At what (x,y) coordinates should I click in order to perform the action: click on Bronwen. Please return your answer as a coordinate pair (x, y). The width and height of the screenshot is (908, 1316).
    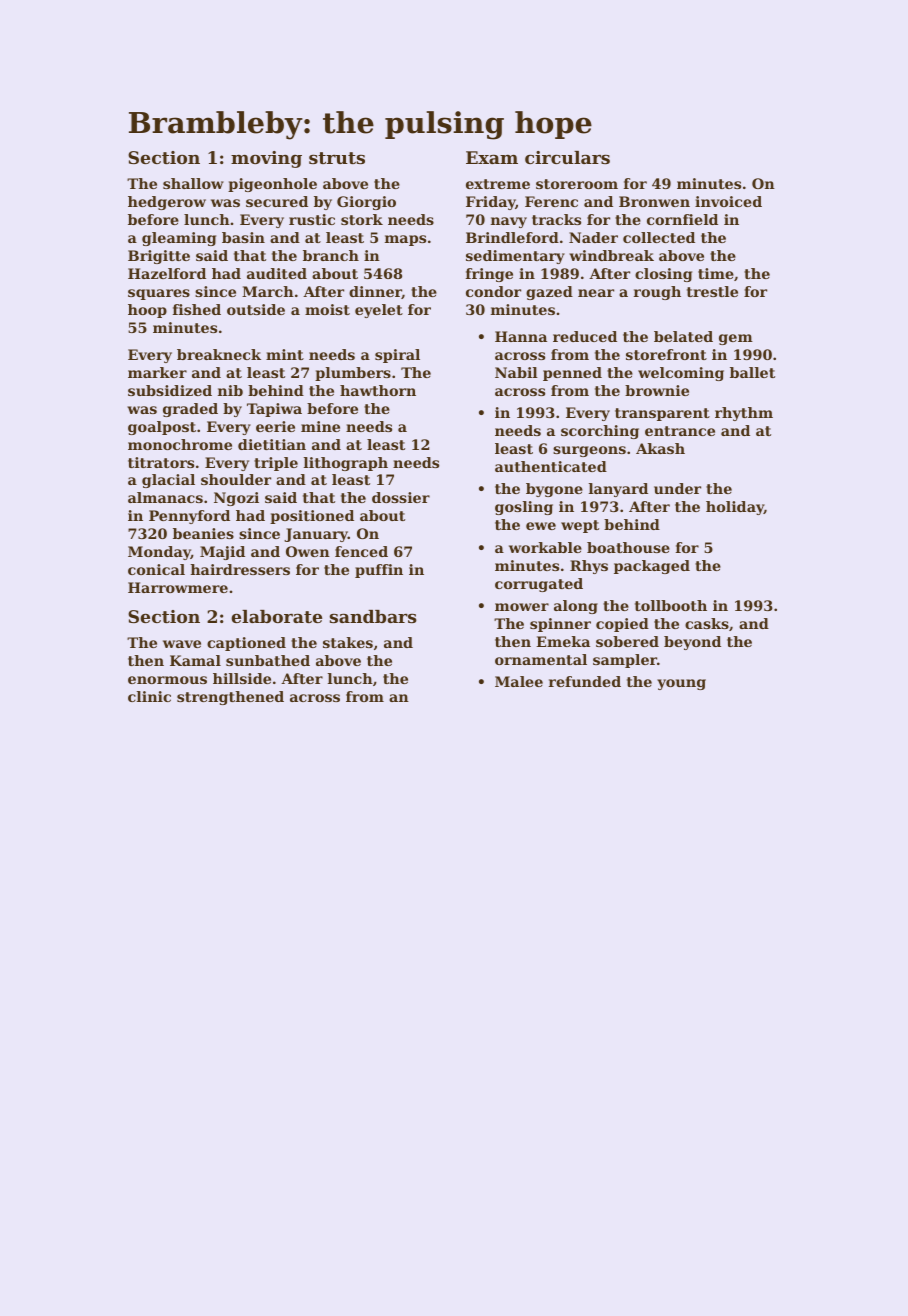
    Looking at the image, I should click on (654, 201).
